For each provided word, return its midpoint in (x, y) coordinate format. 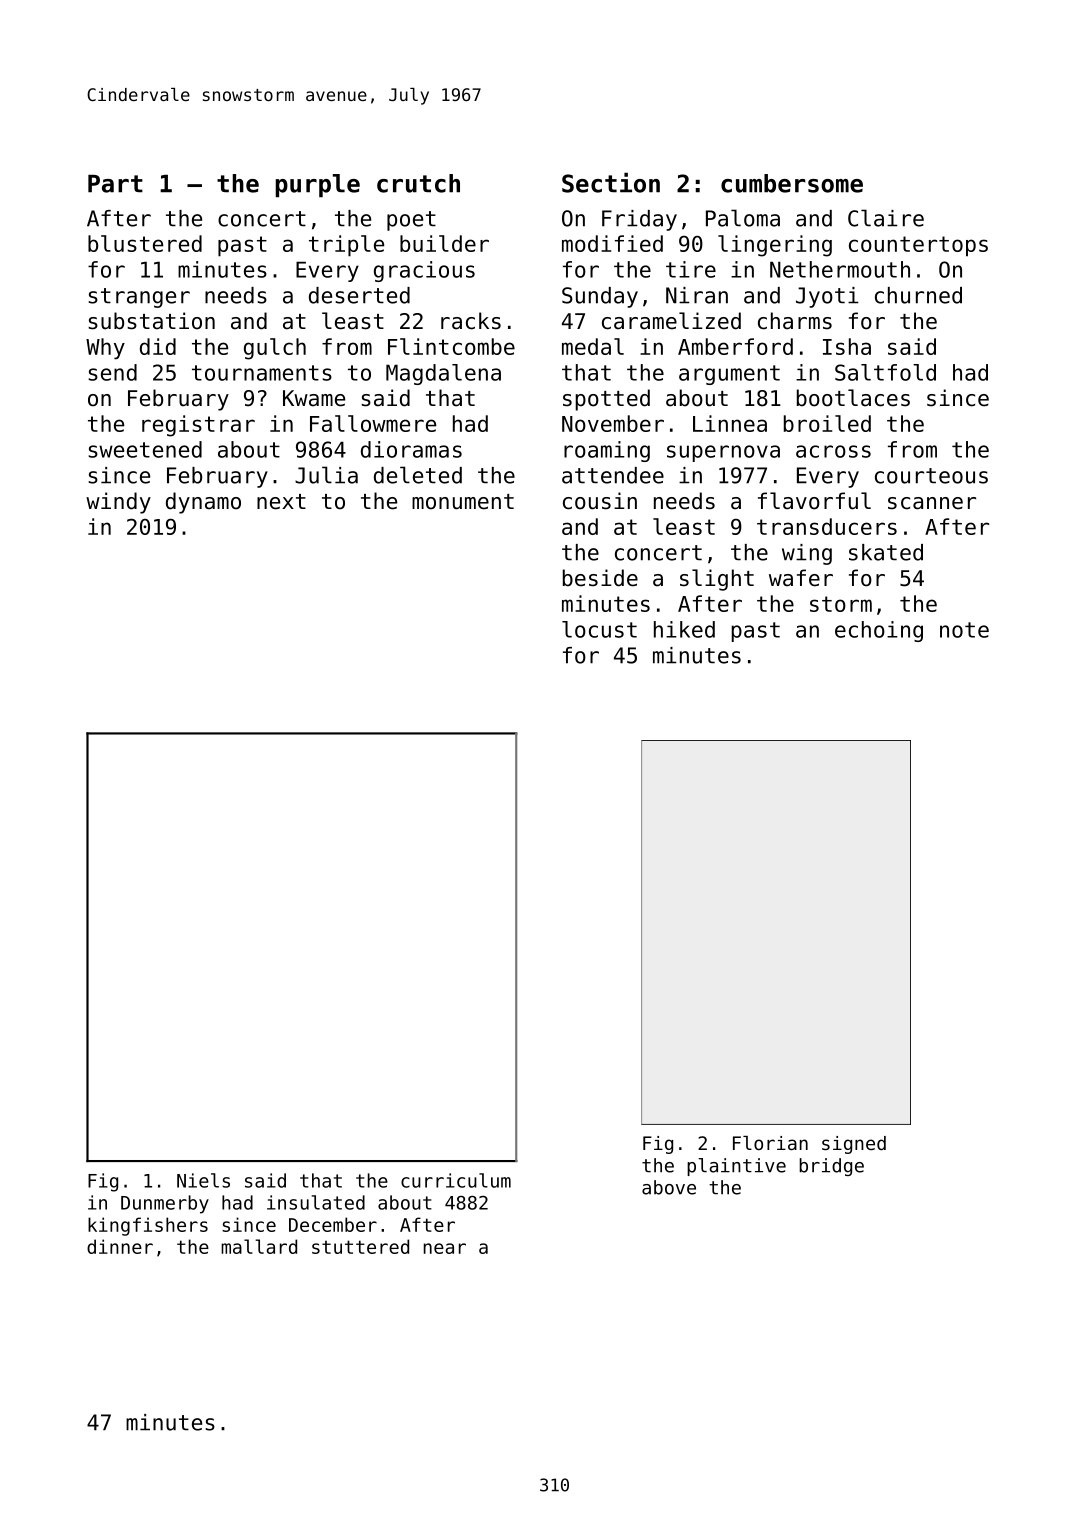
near (445, 1248)
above (669, 1187)
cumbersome (792, 183)
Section (611, 182)
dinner (120, 1246)
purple (317, 185)
